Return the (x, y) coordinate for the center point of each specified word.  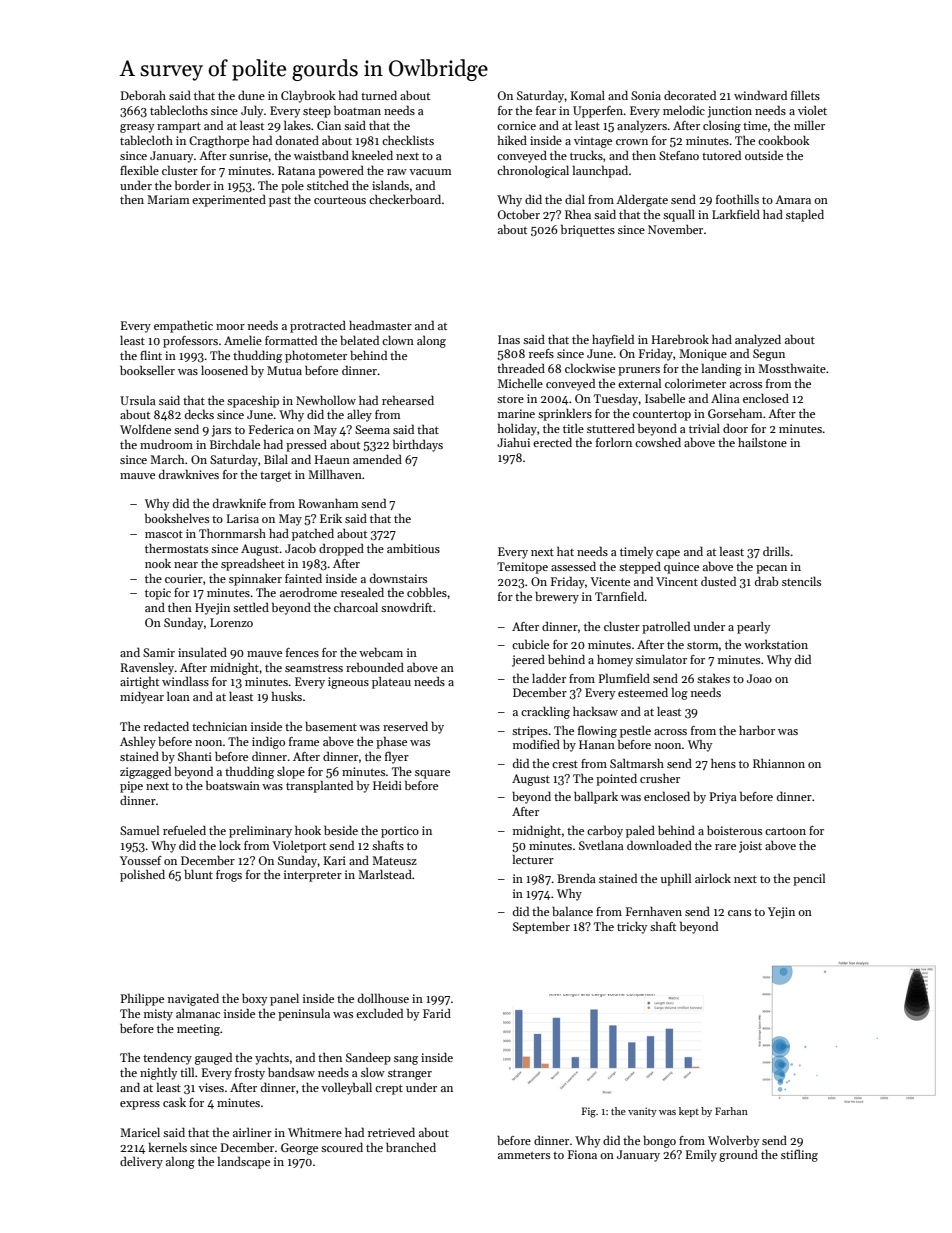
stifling (799, 1155)
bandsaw (291, 1072)
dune (251, 95)
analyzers (642, 126)
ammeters (524, 1155)
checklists (408, 140)
